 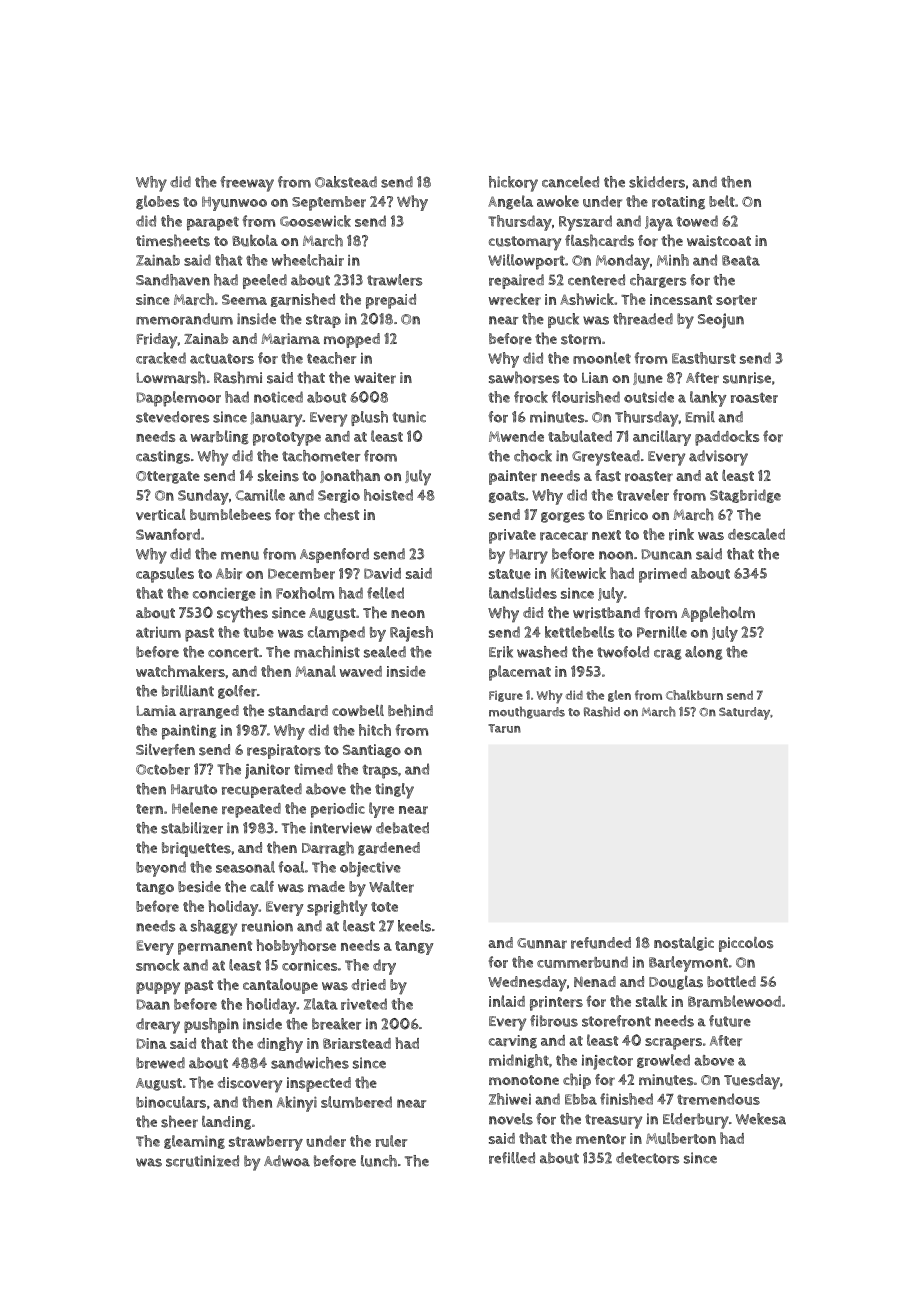 What do you see at coordinates (501, 652) in the screenshot?
I see `Erik` at bounding box center [501, 652].
